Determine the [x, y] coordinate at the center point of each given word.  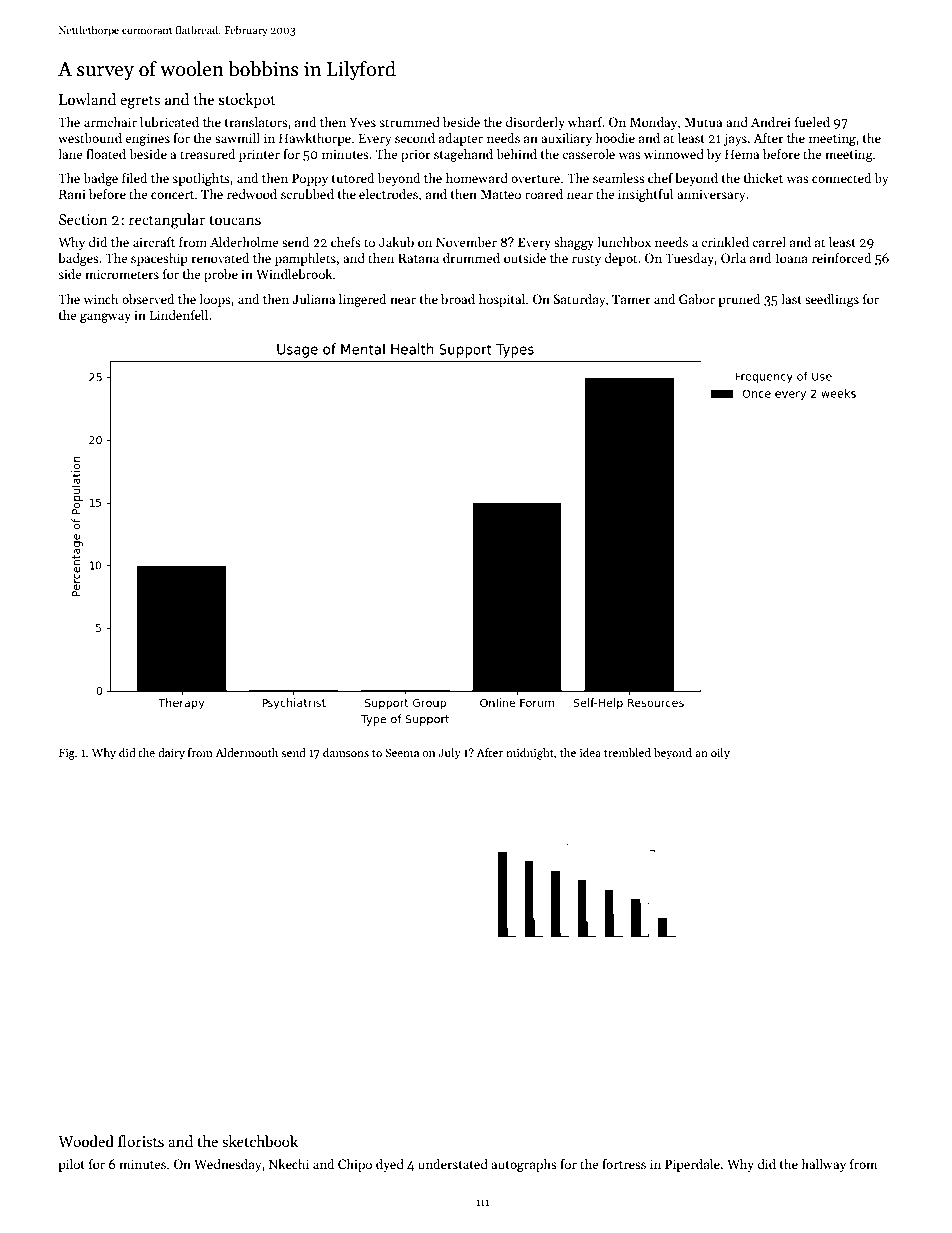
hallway [823, 1165]
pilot [71, 1165]
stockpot [247, 100]
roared [544, 194]
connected [841, 178]
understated [453, 1164]
